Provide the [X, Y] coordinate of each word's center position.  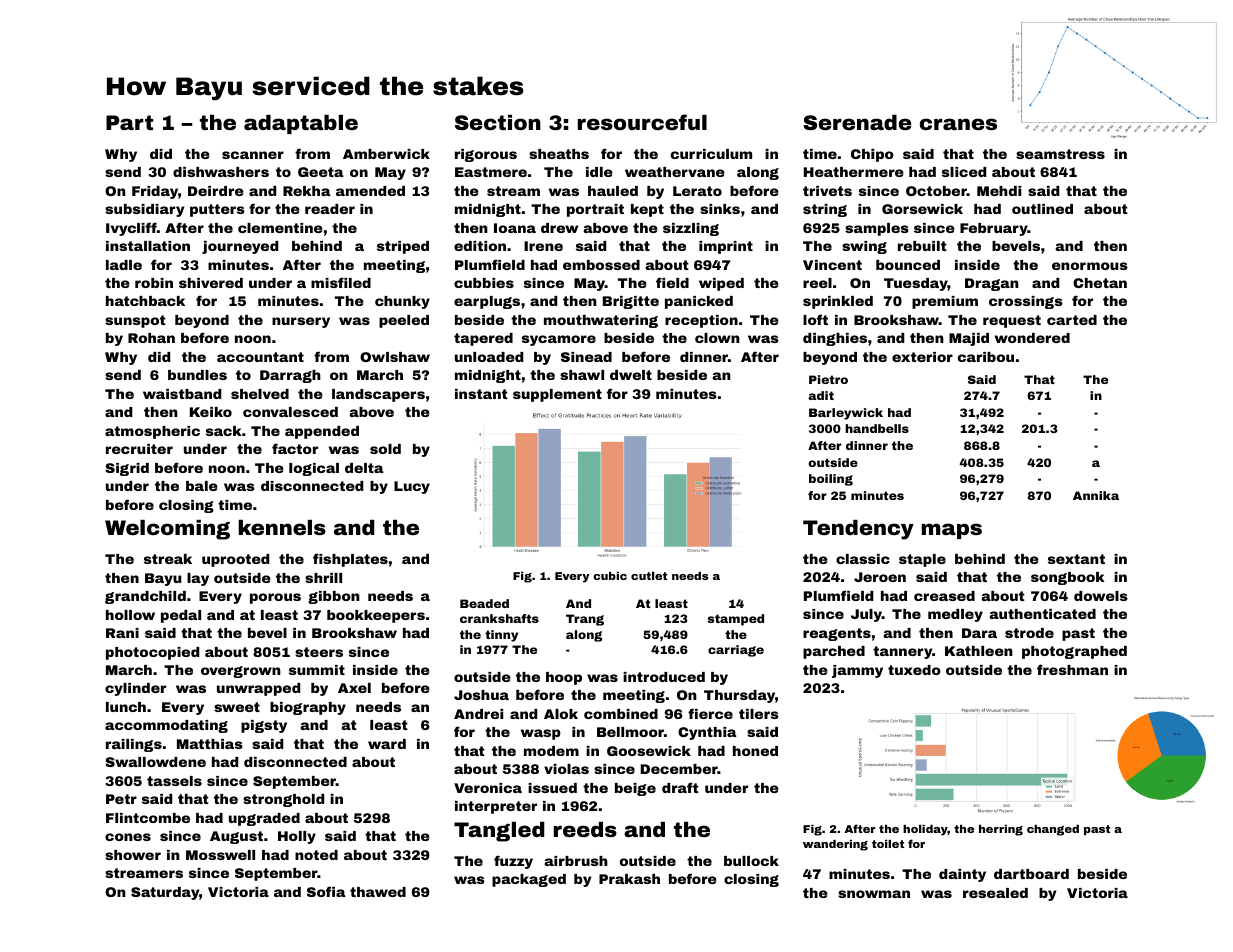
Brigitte [631, 302]
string [825, 210]
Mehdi [999, 191]
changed [1053, 830]
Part [129, 122]
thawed [378, 892]
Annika [1096, 495]
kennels [282, 527]
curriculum [711, 154]
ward [387, 744]
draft [680, 787]
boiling [831, 480]
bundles [197, 375]
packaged [529, 880]
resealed [995, 893]
